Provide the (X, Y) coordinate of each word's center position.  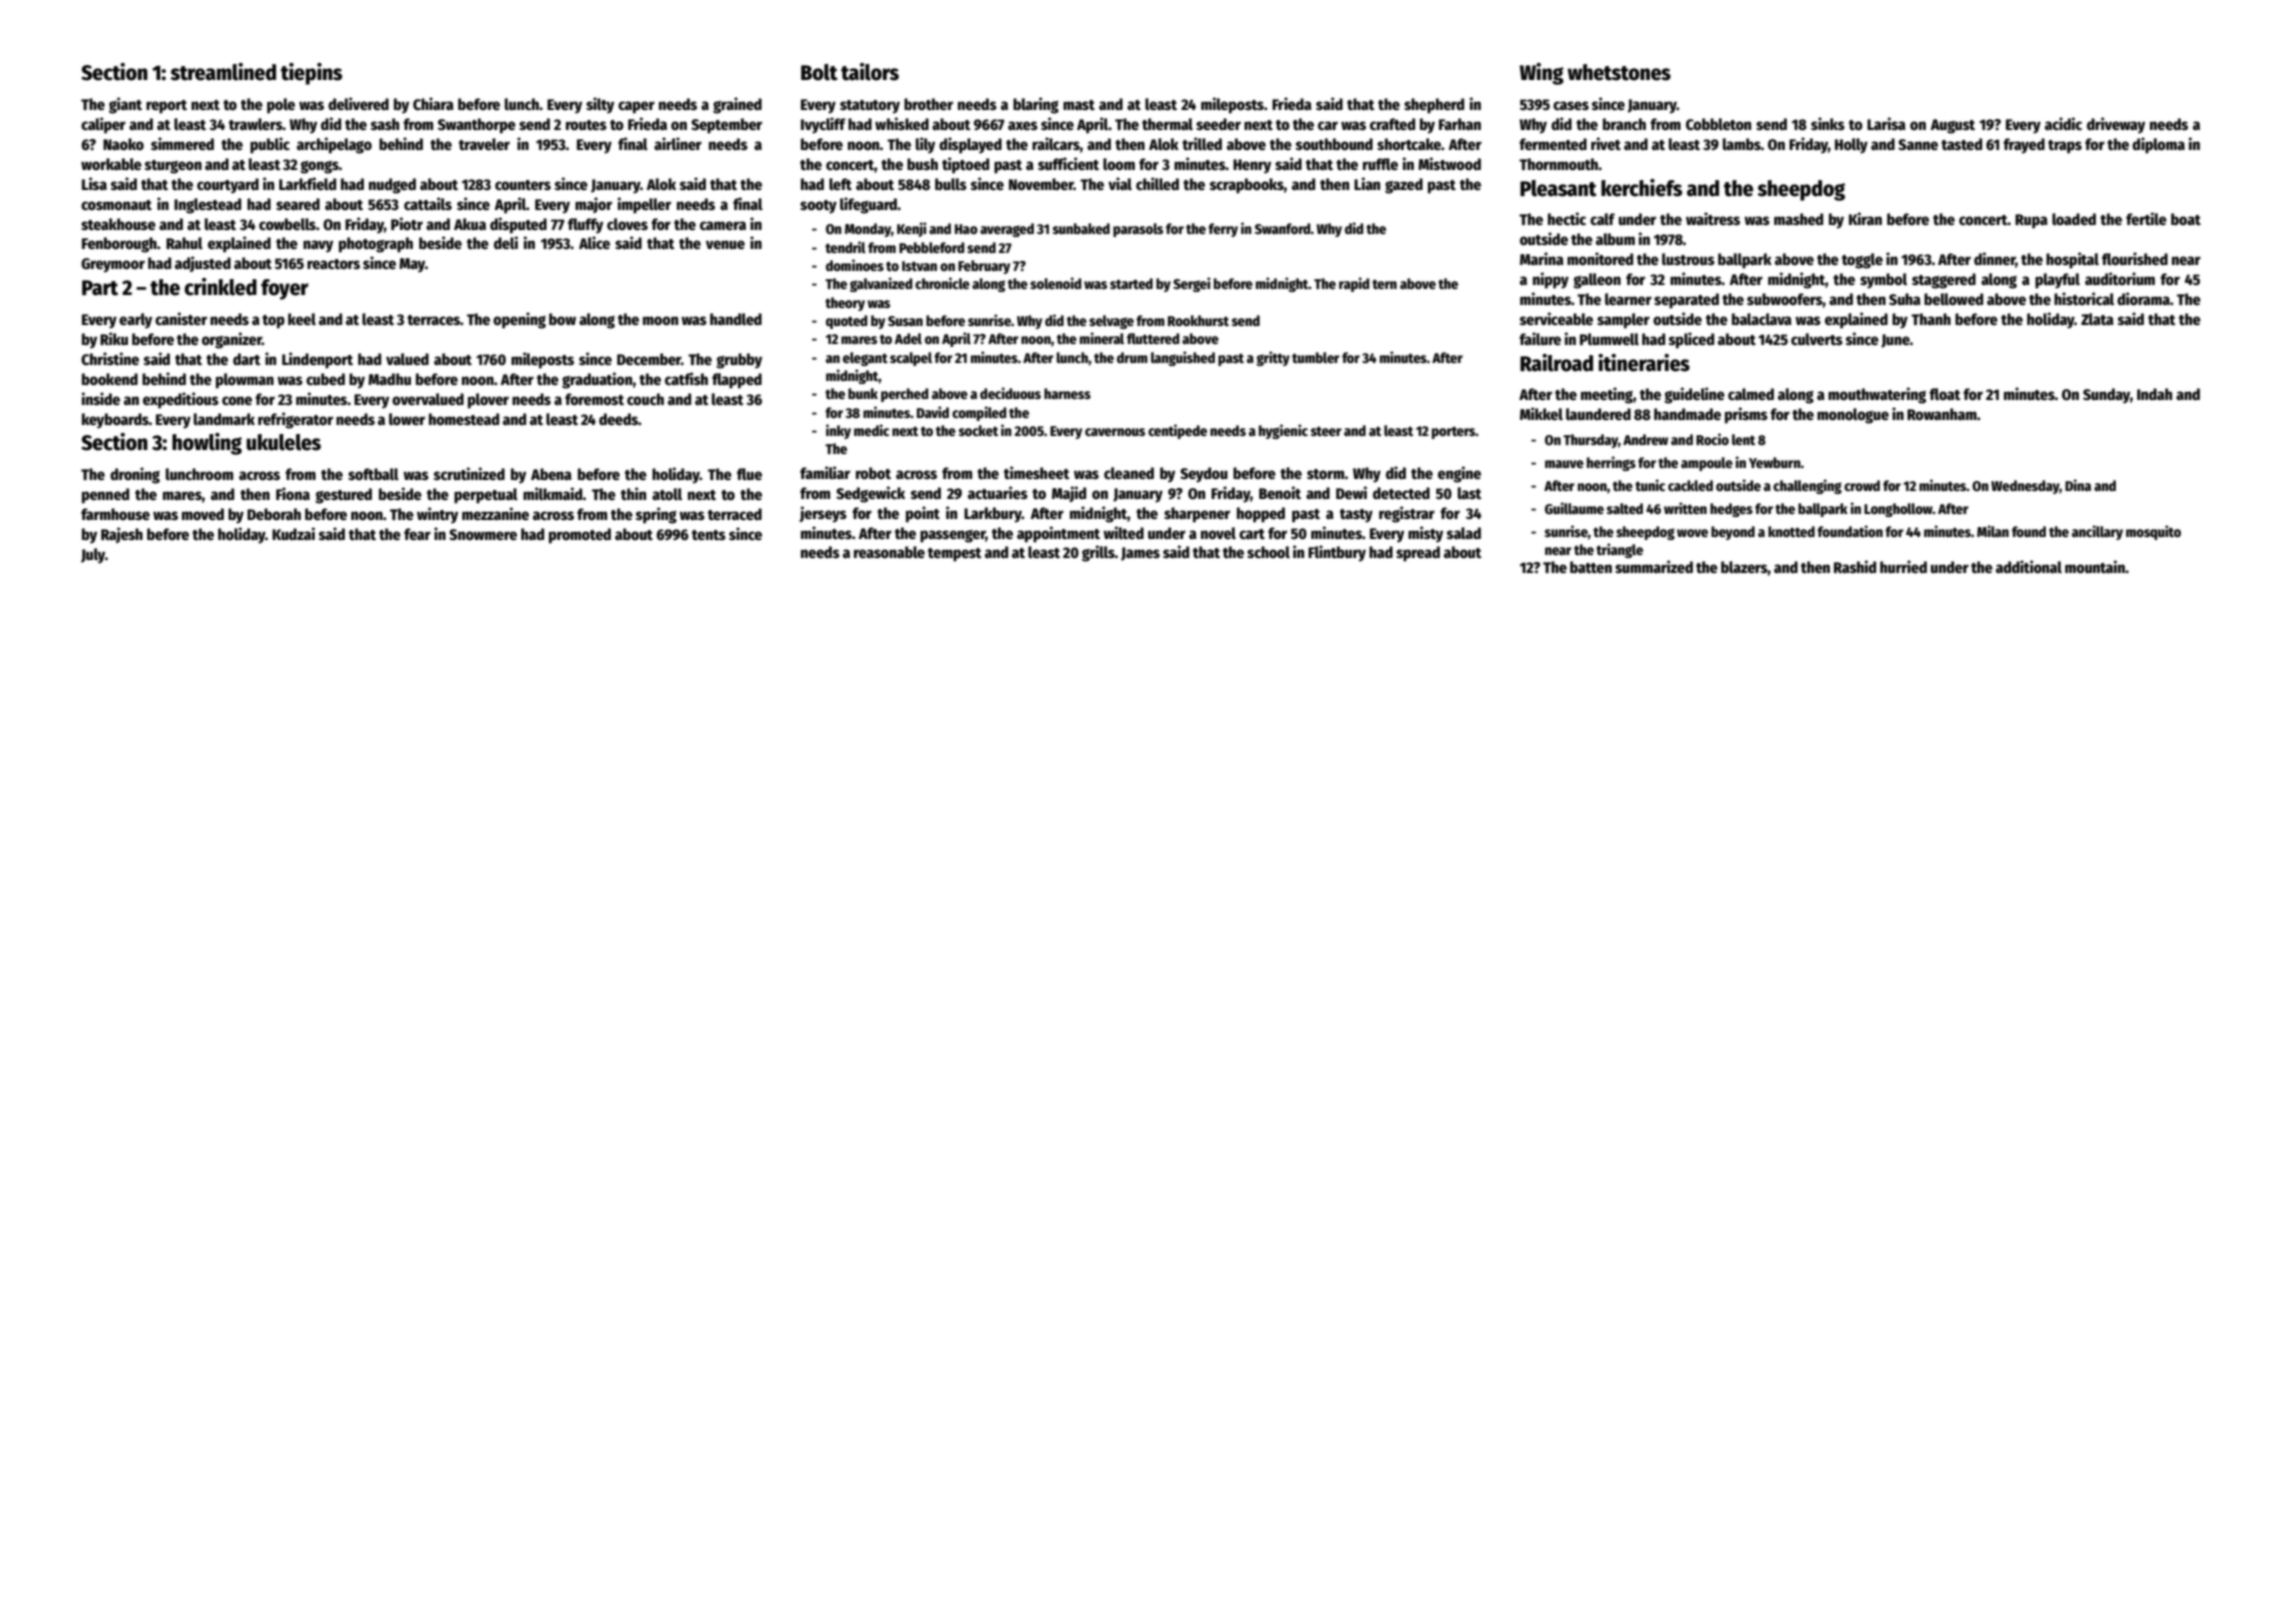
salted (1625, 508)
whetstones (1619, 72)
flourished (2135, 258)
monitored (1600, 258)
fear (417, 534)
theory (845, 304)
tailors (870, 72)
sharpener (1197, 515)
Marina (1542, 258)
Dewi (1351, 492)
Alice (594, 242)
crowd (1862, 485)
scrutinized (469, 473)
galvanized (881, 284)
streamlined (223, 72)
